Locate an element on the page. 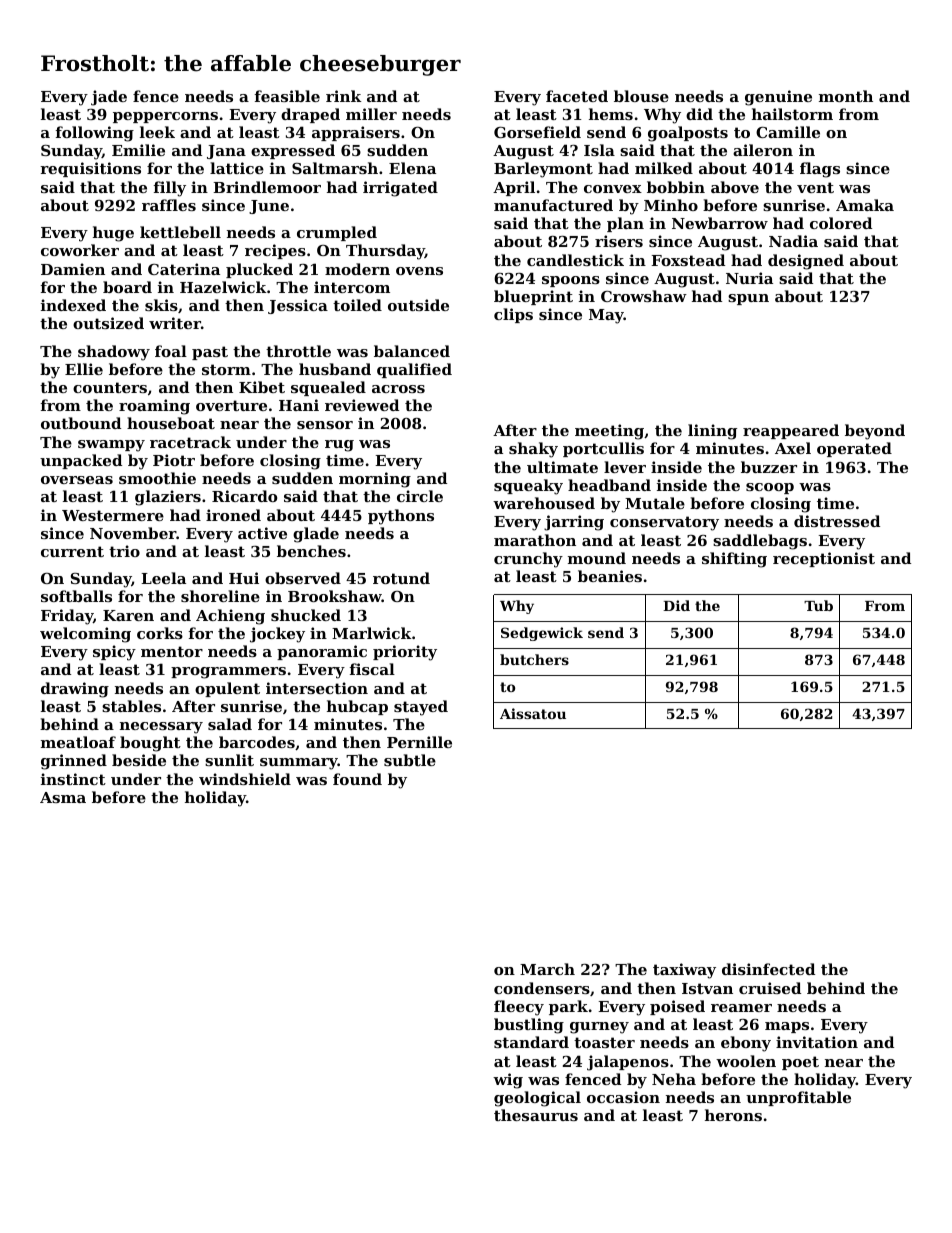  Tub is located at coordinates (818, 605).
